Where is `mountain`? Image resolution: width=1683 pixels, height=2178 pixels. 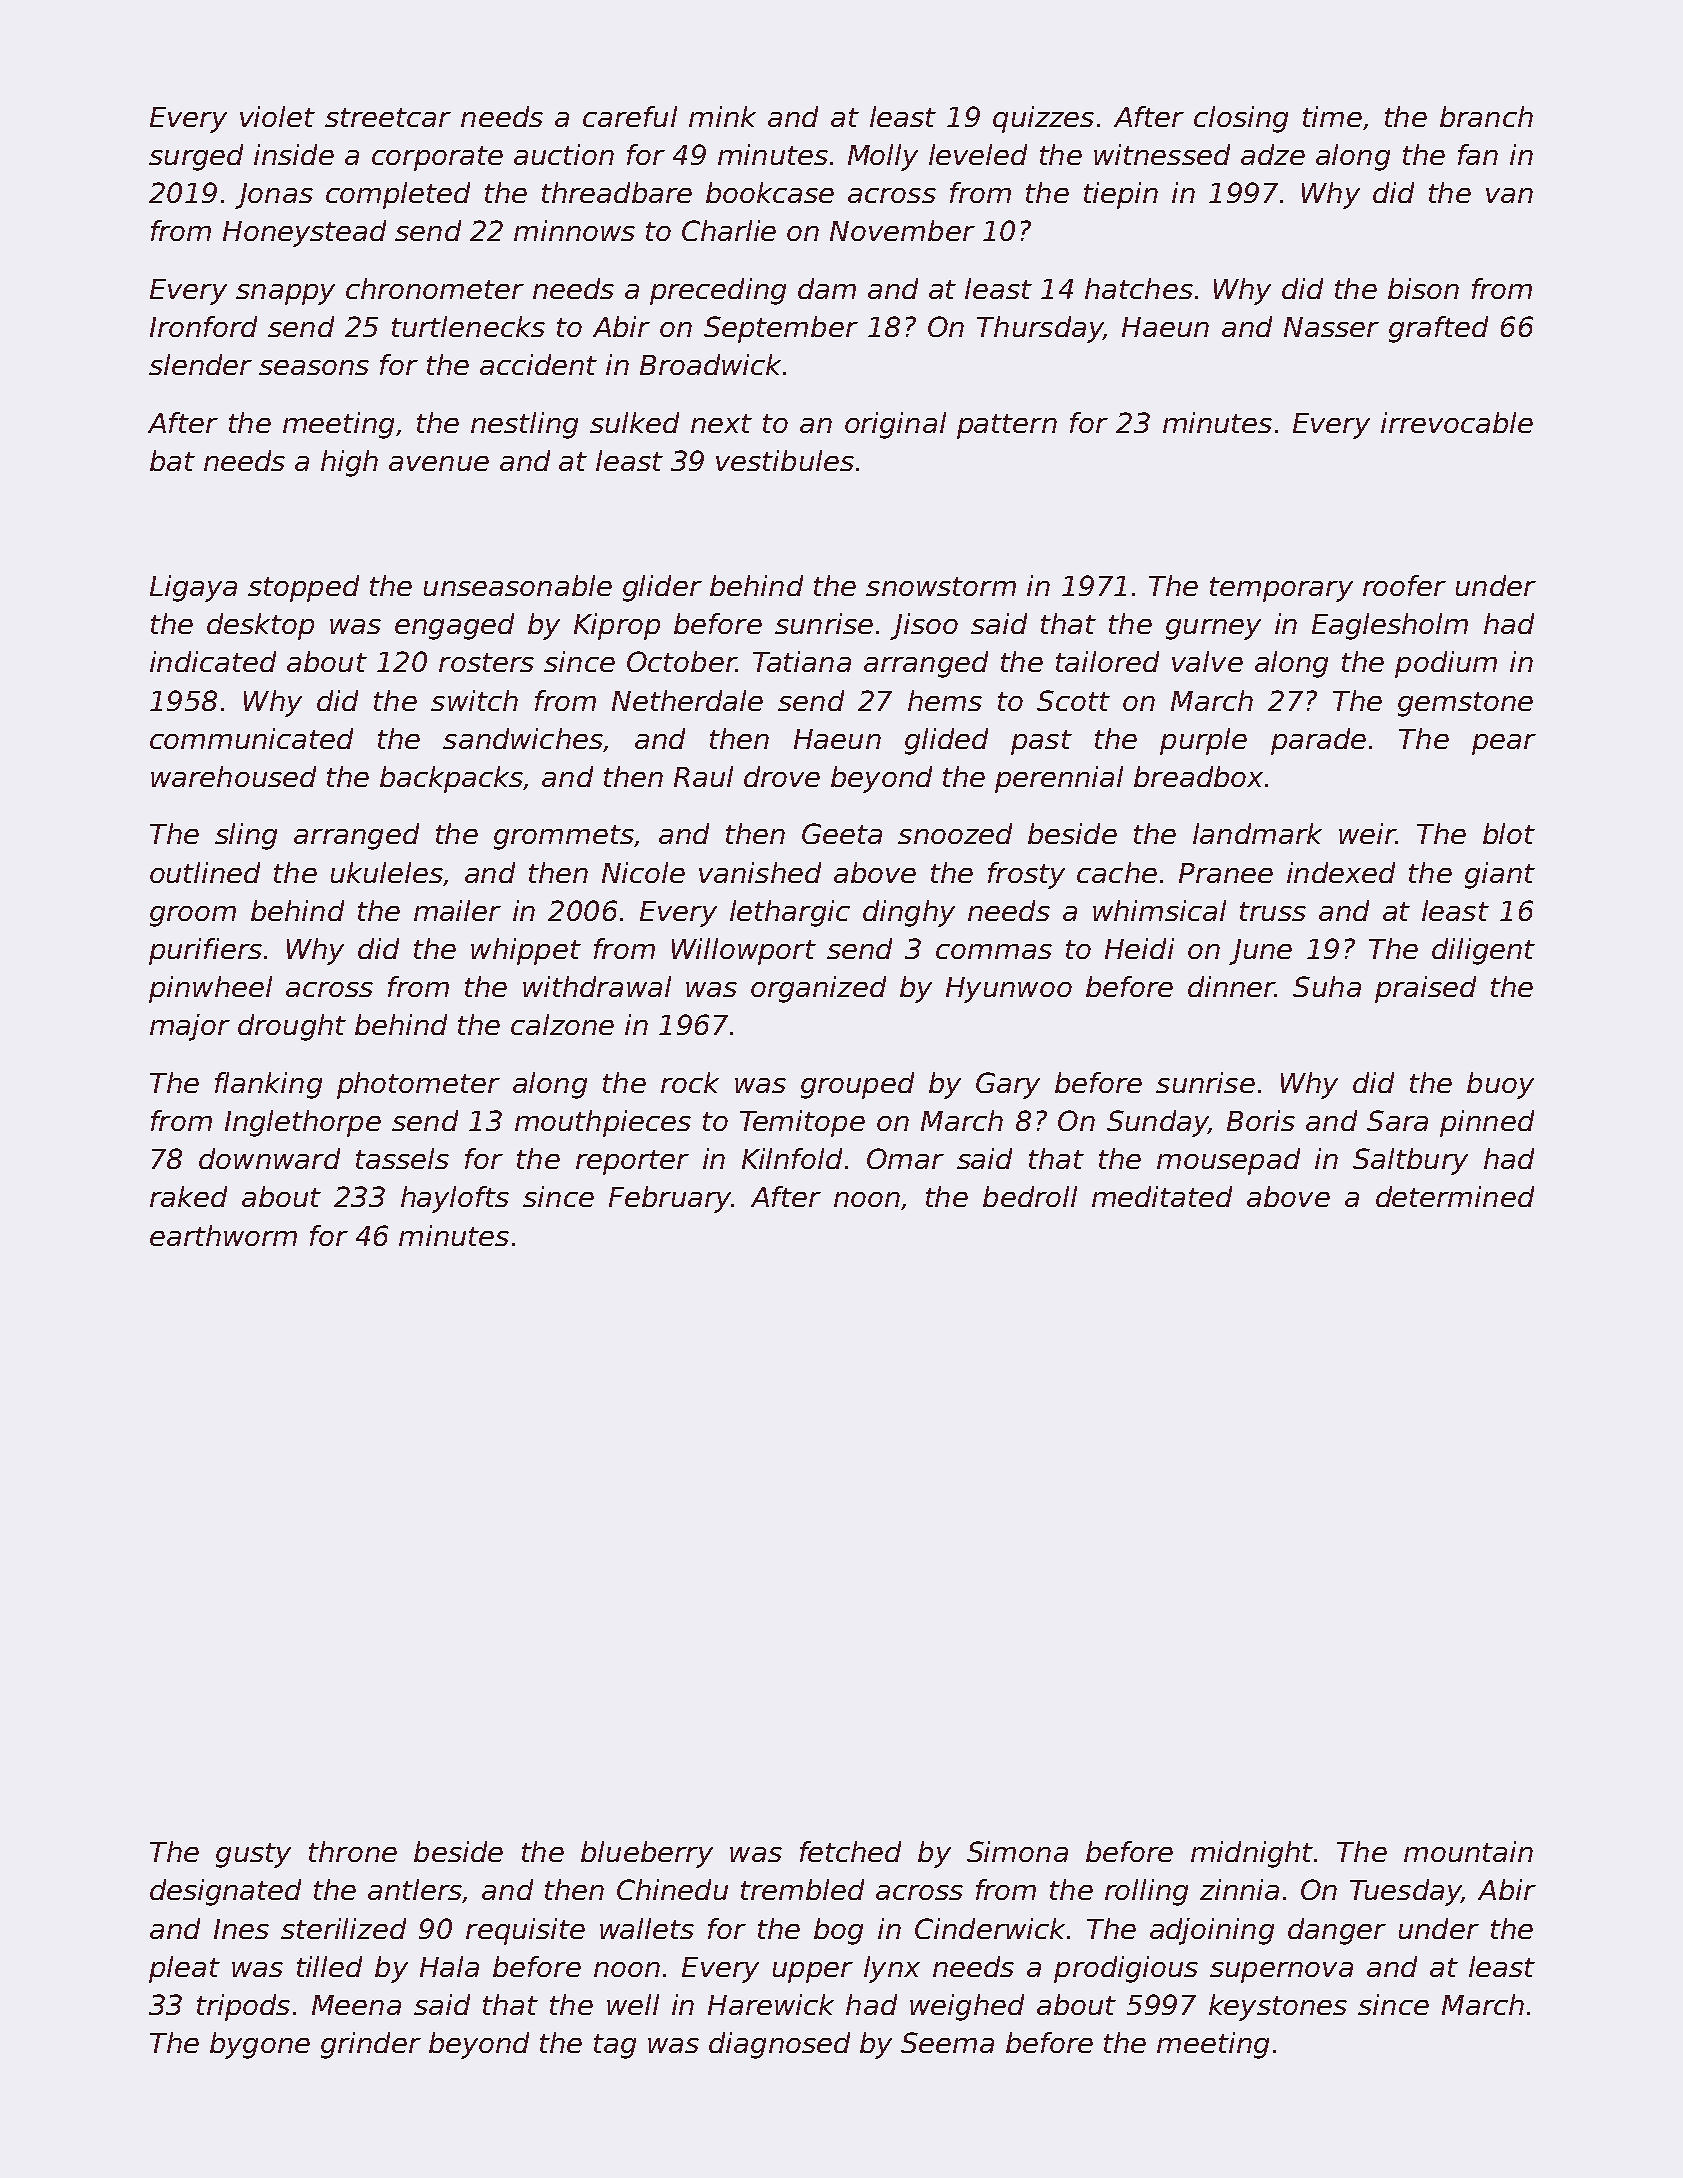
mountain is located at coordinates (1468, 1851).
